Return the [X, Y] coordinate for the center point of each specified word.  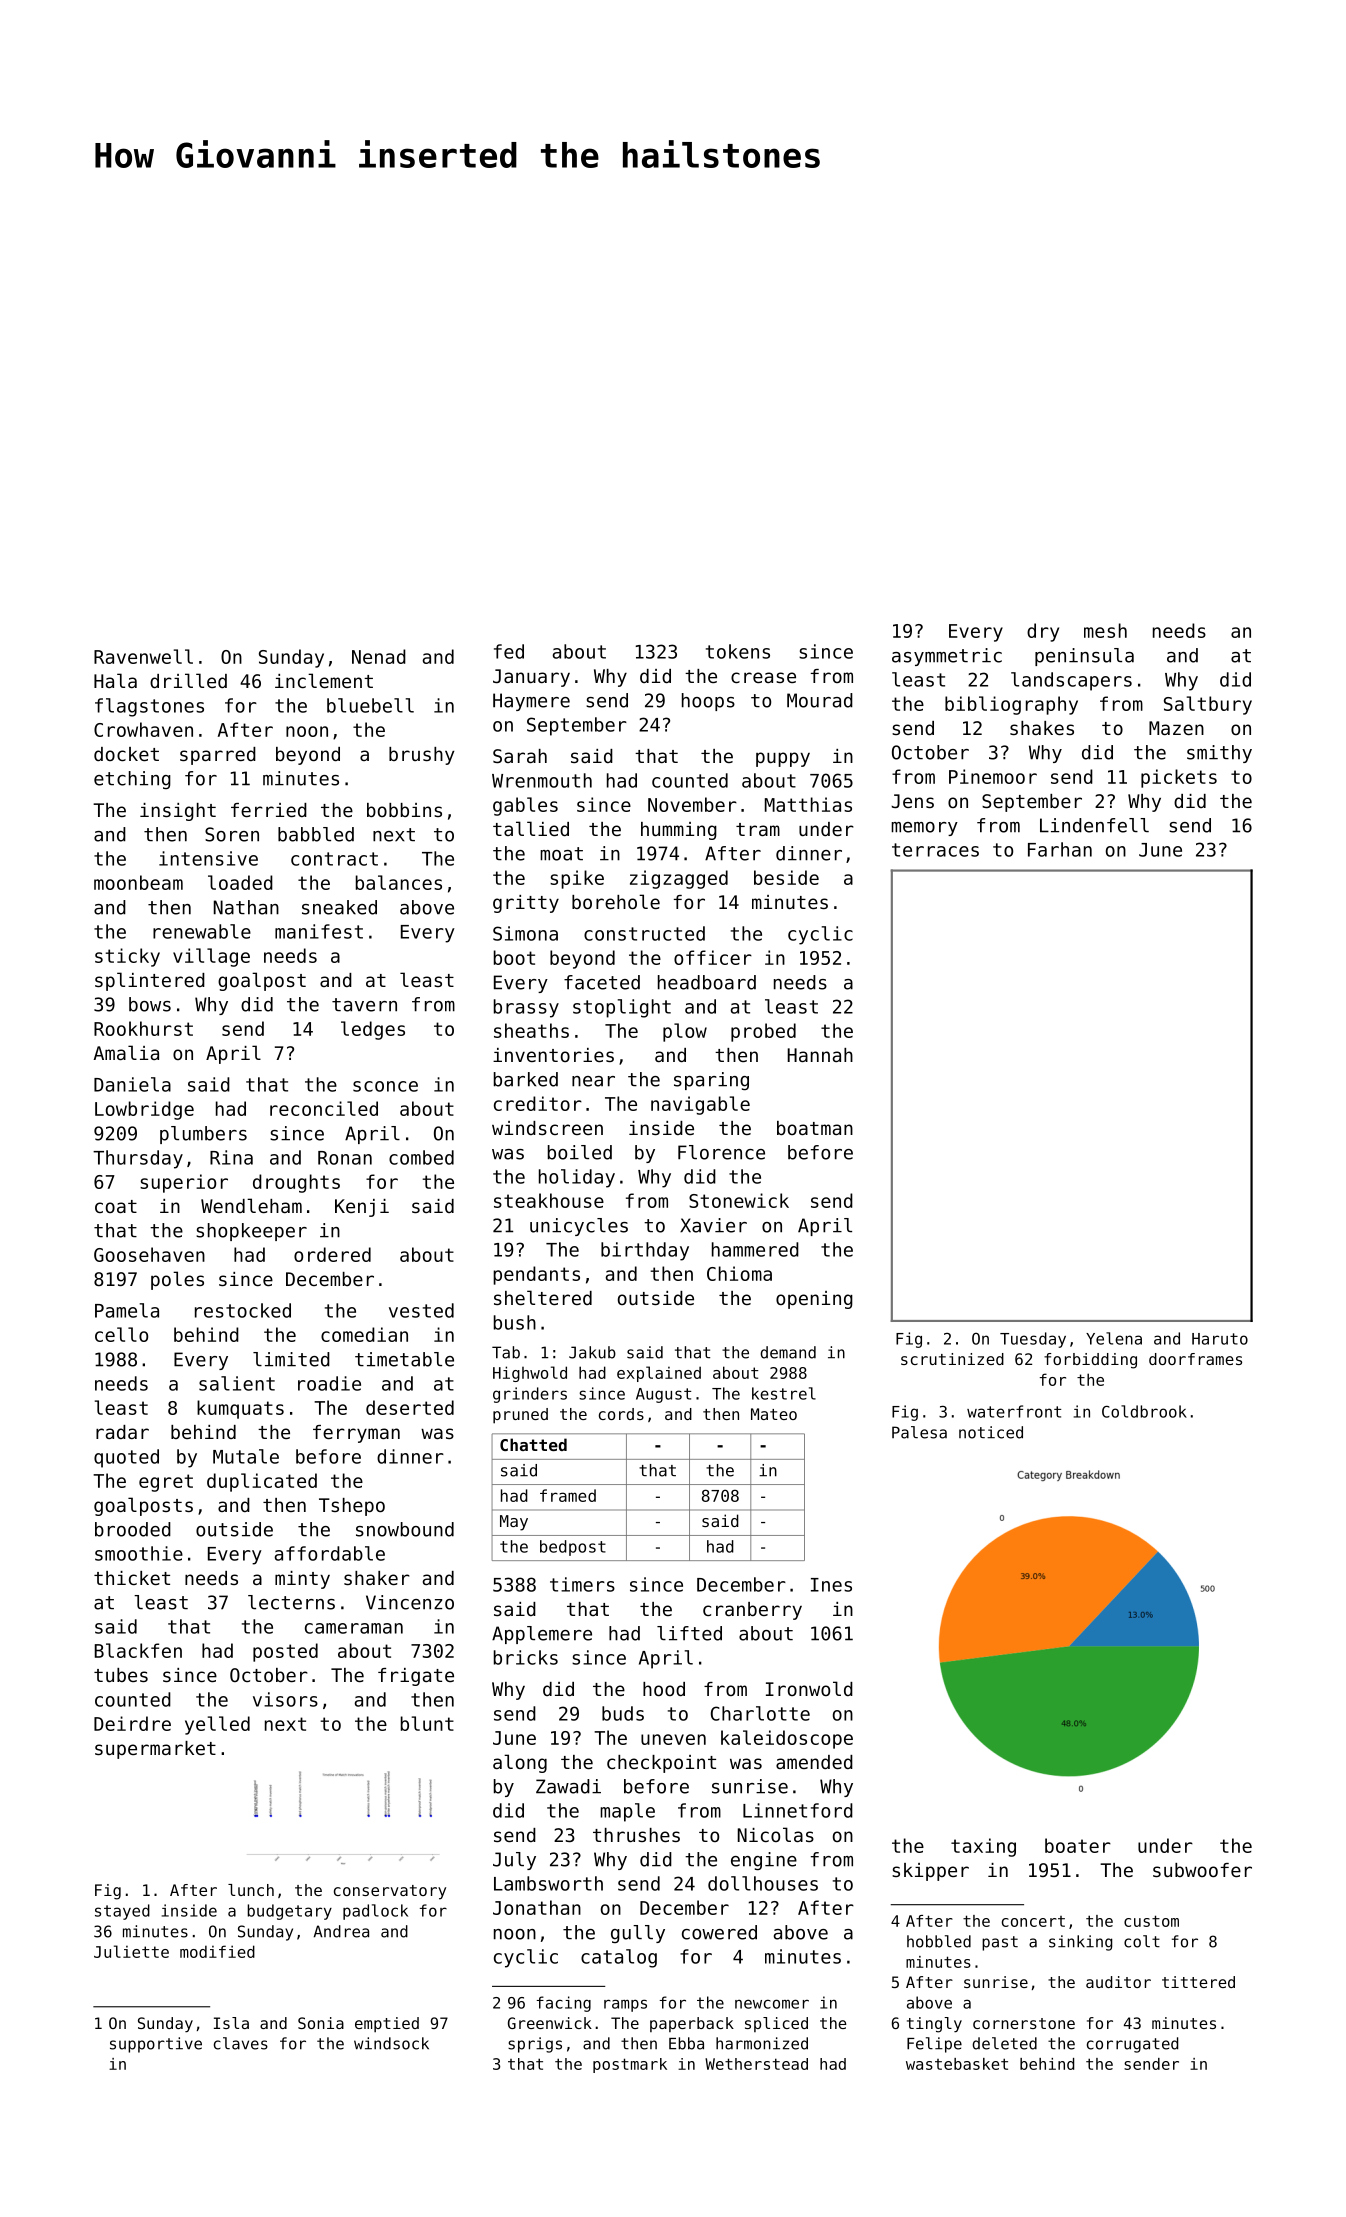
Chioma [739, 1273]
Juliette [131, 1951]
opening [814, 1300]
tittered [1198, 1982]
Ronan [345, 1158]
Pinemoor [993, 776]
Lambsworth [548, 1883]
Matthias [808, 804]
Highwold [530, 1374]
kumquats [240, 1409]
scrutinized [952, 1359]
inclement [324, 680]
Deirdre [132, 1723]
